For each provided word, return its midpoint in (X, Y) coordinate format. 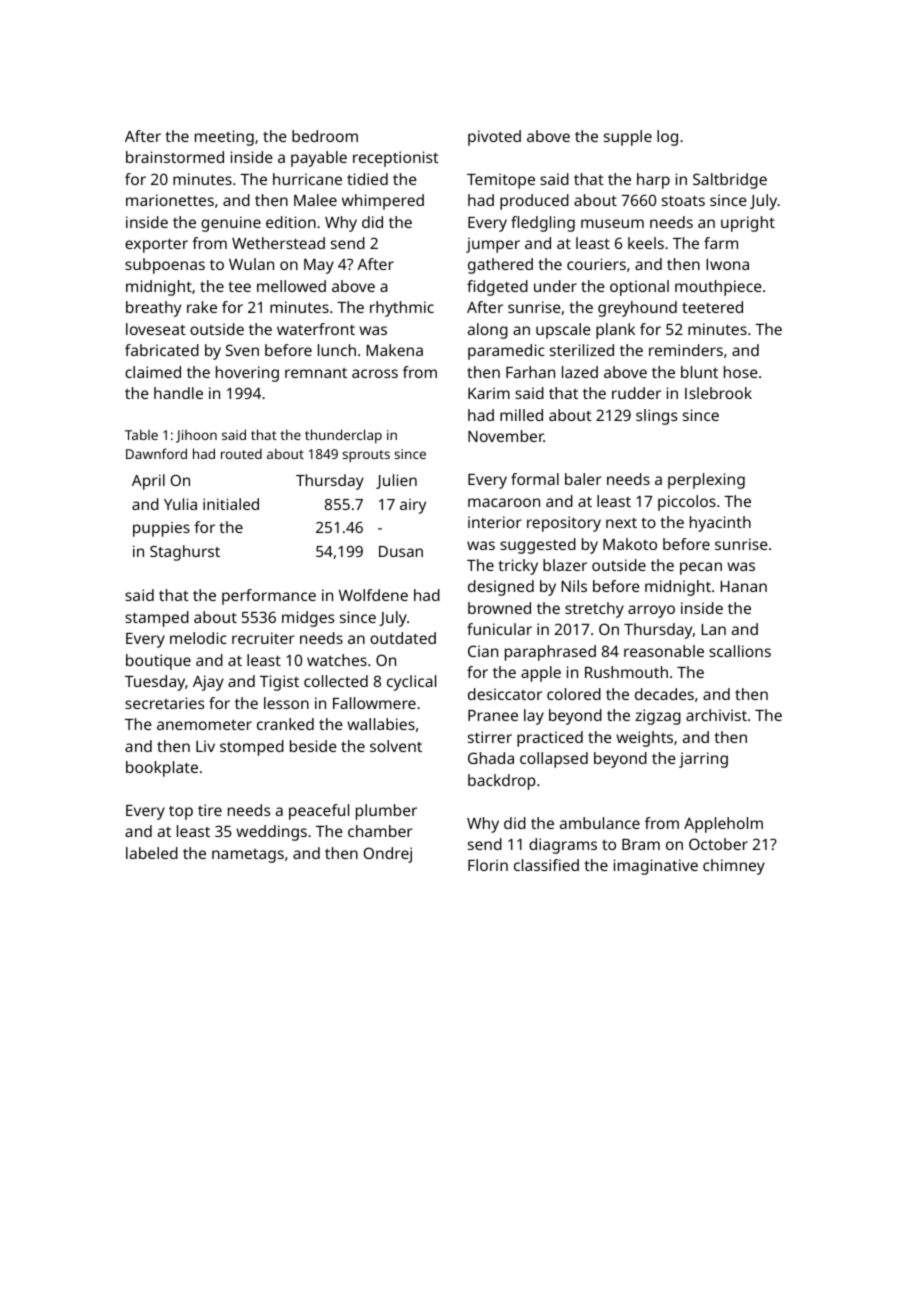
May (319, 266)
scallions (740, 651)
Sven (242, 350)
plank (615, 331)
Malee (315, 200)
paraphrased (550, 653)
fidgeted (497, 288)
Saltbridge (730, 181)
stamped (157, 619)
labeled (152, 853)
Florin (488, 865)
